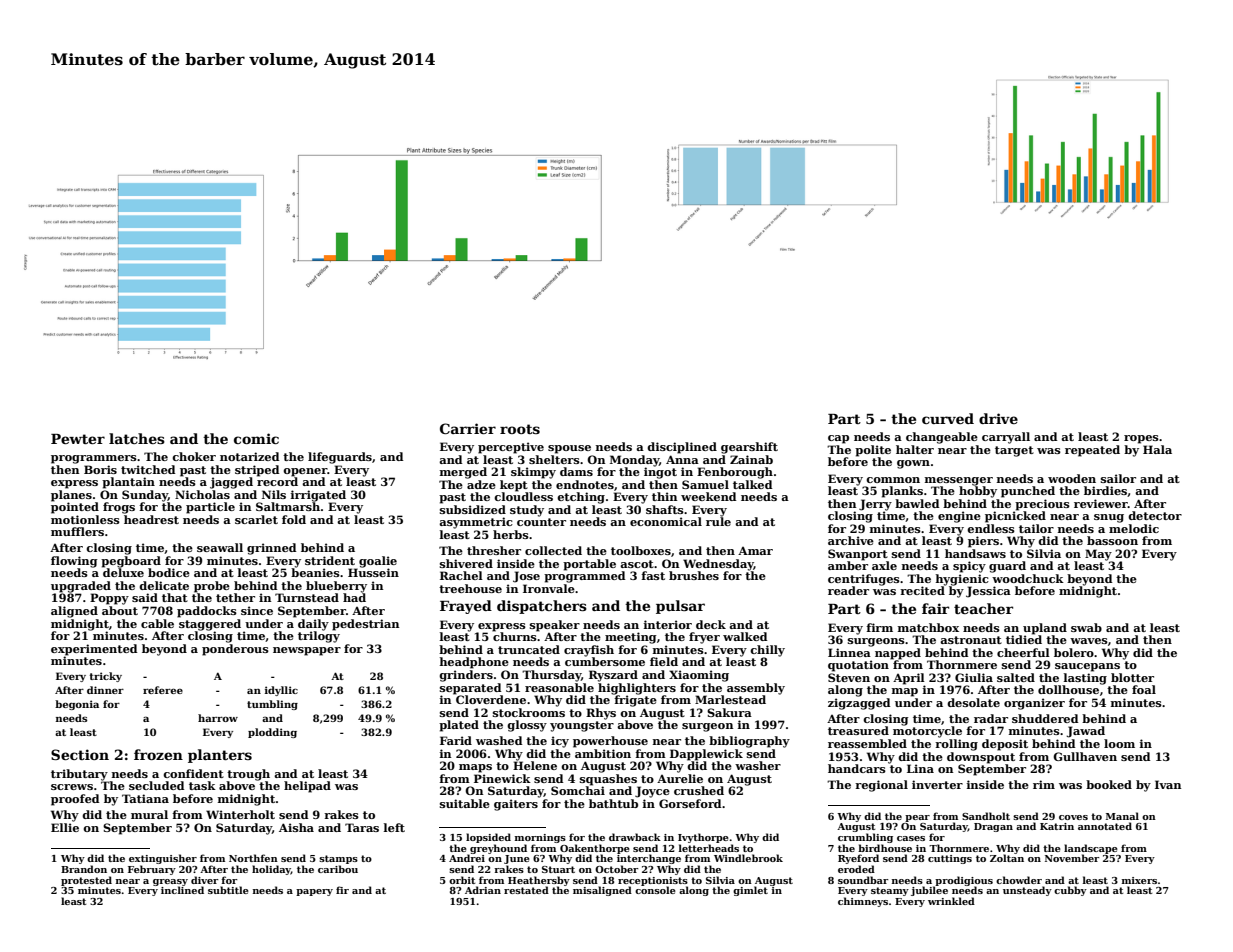 The image size is (1233, 952). I want to click on brushes, so click(694, 575).
